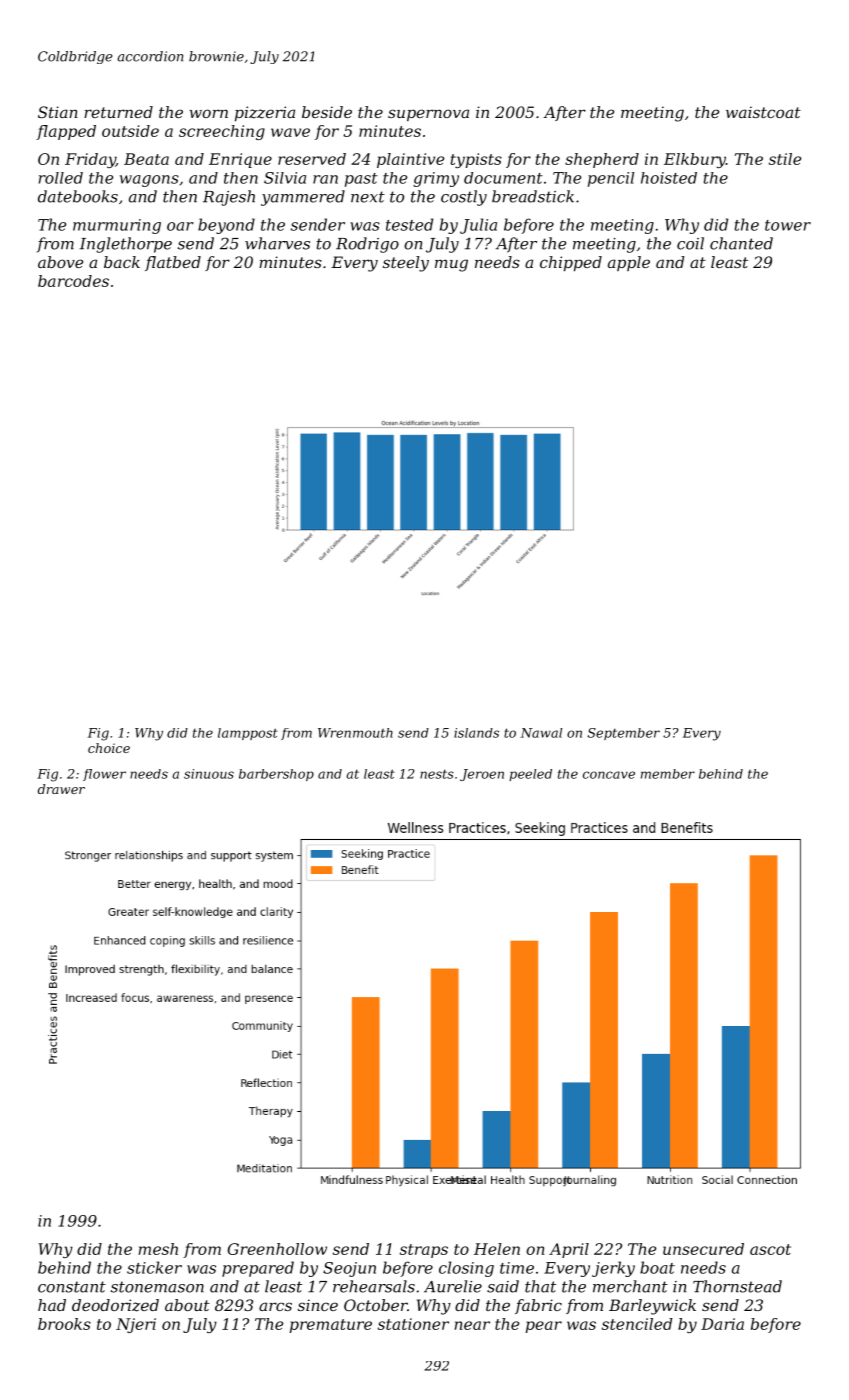  What do you see at coordinates (668, 774) in the screenshot?
I see `member` at bounding box center [668, 774].
